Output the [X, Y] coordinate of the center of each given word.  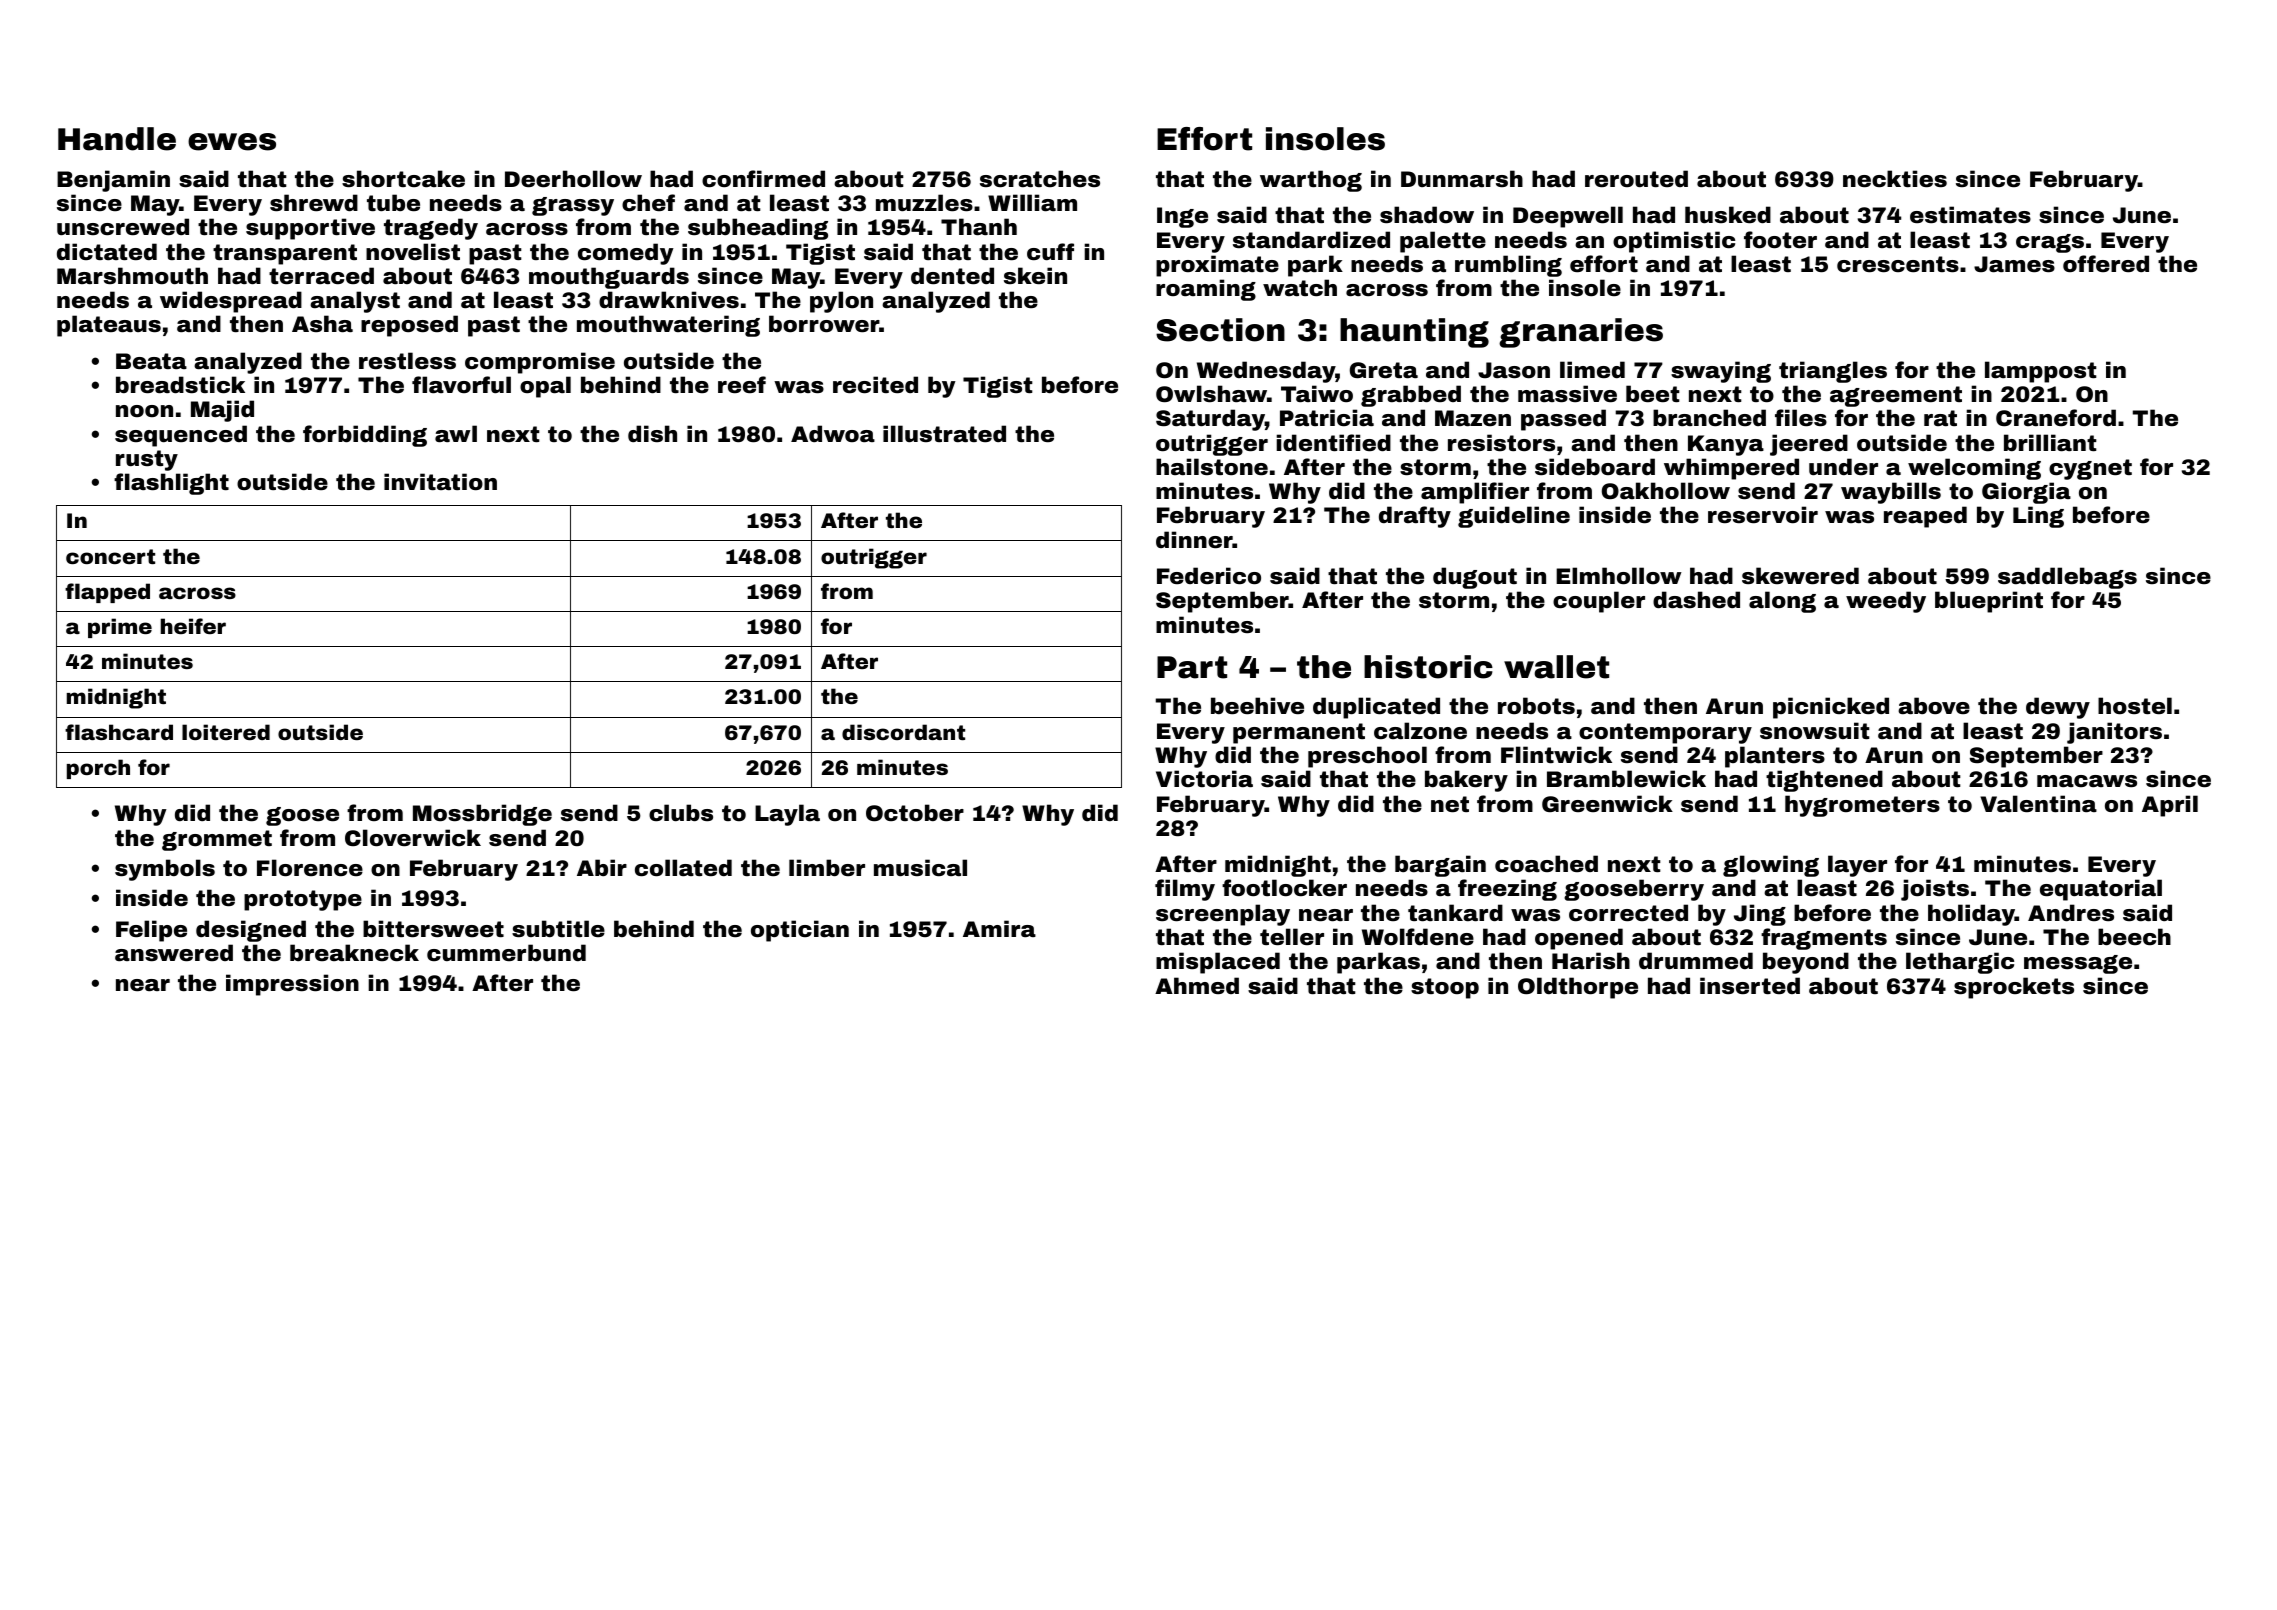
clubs [681, 812]
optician [800, 931]
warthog [1311, 181]
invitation [440, 481]
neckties [1895, 179]
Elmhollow [1619, 576]
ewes [232, 142]
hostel [2135, 705]
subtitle [558, 929]
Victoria [1204, 778]
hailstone [1212, 467]
